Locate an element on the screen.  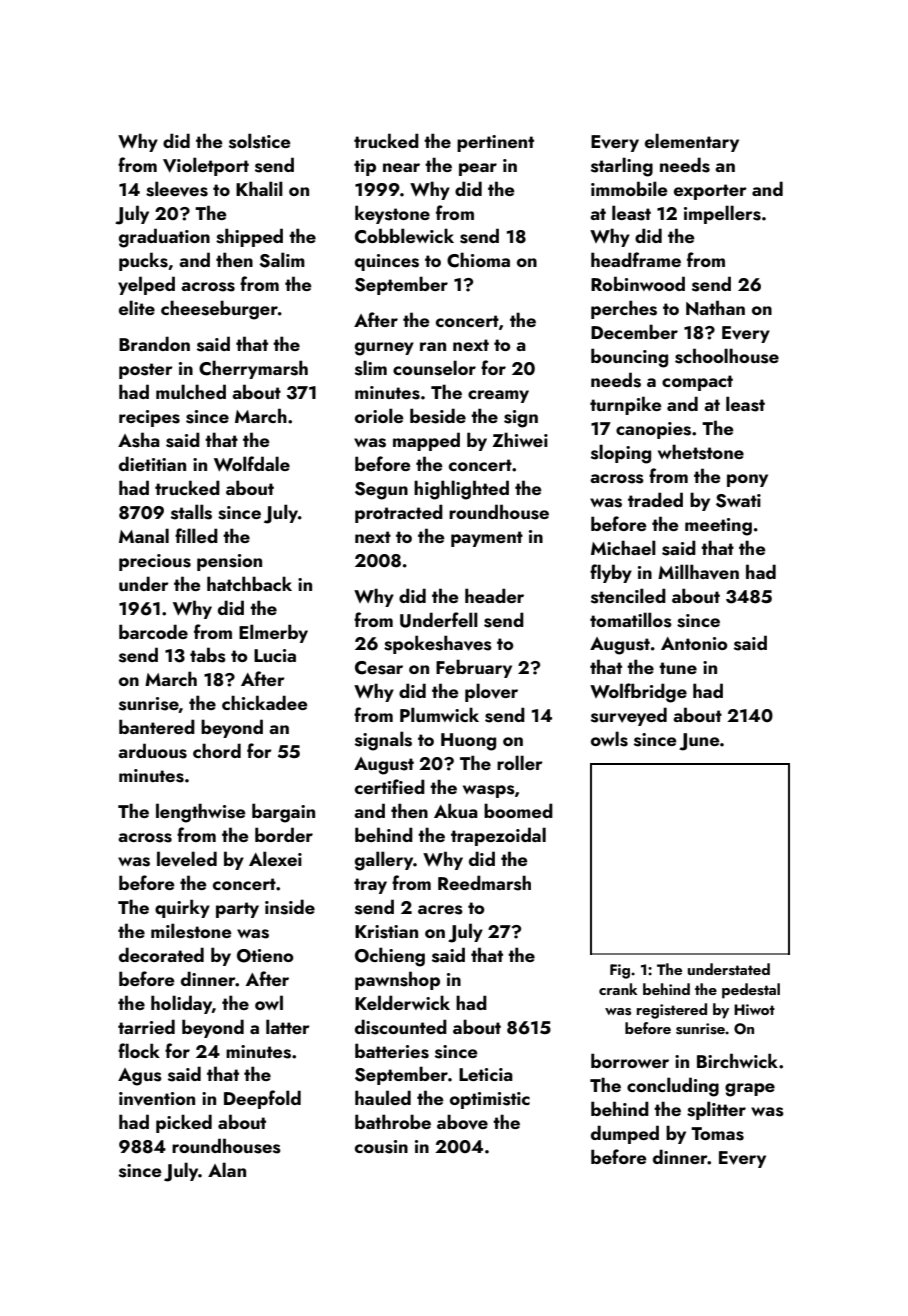
inside is located at coordinates (290, 907).
